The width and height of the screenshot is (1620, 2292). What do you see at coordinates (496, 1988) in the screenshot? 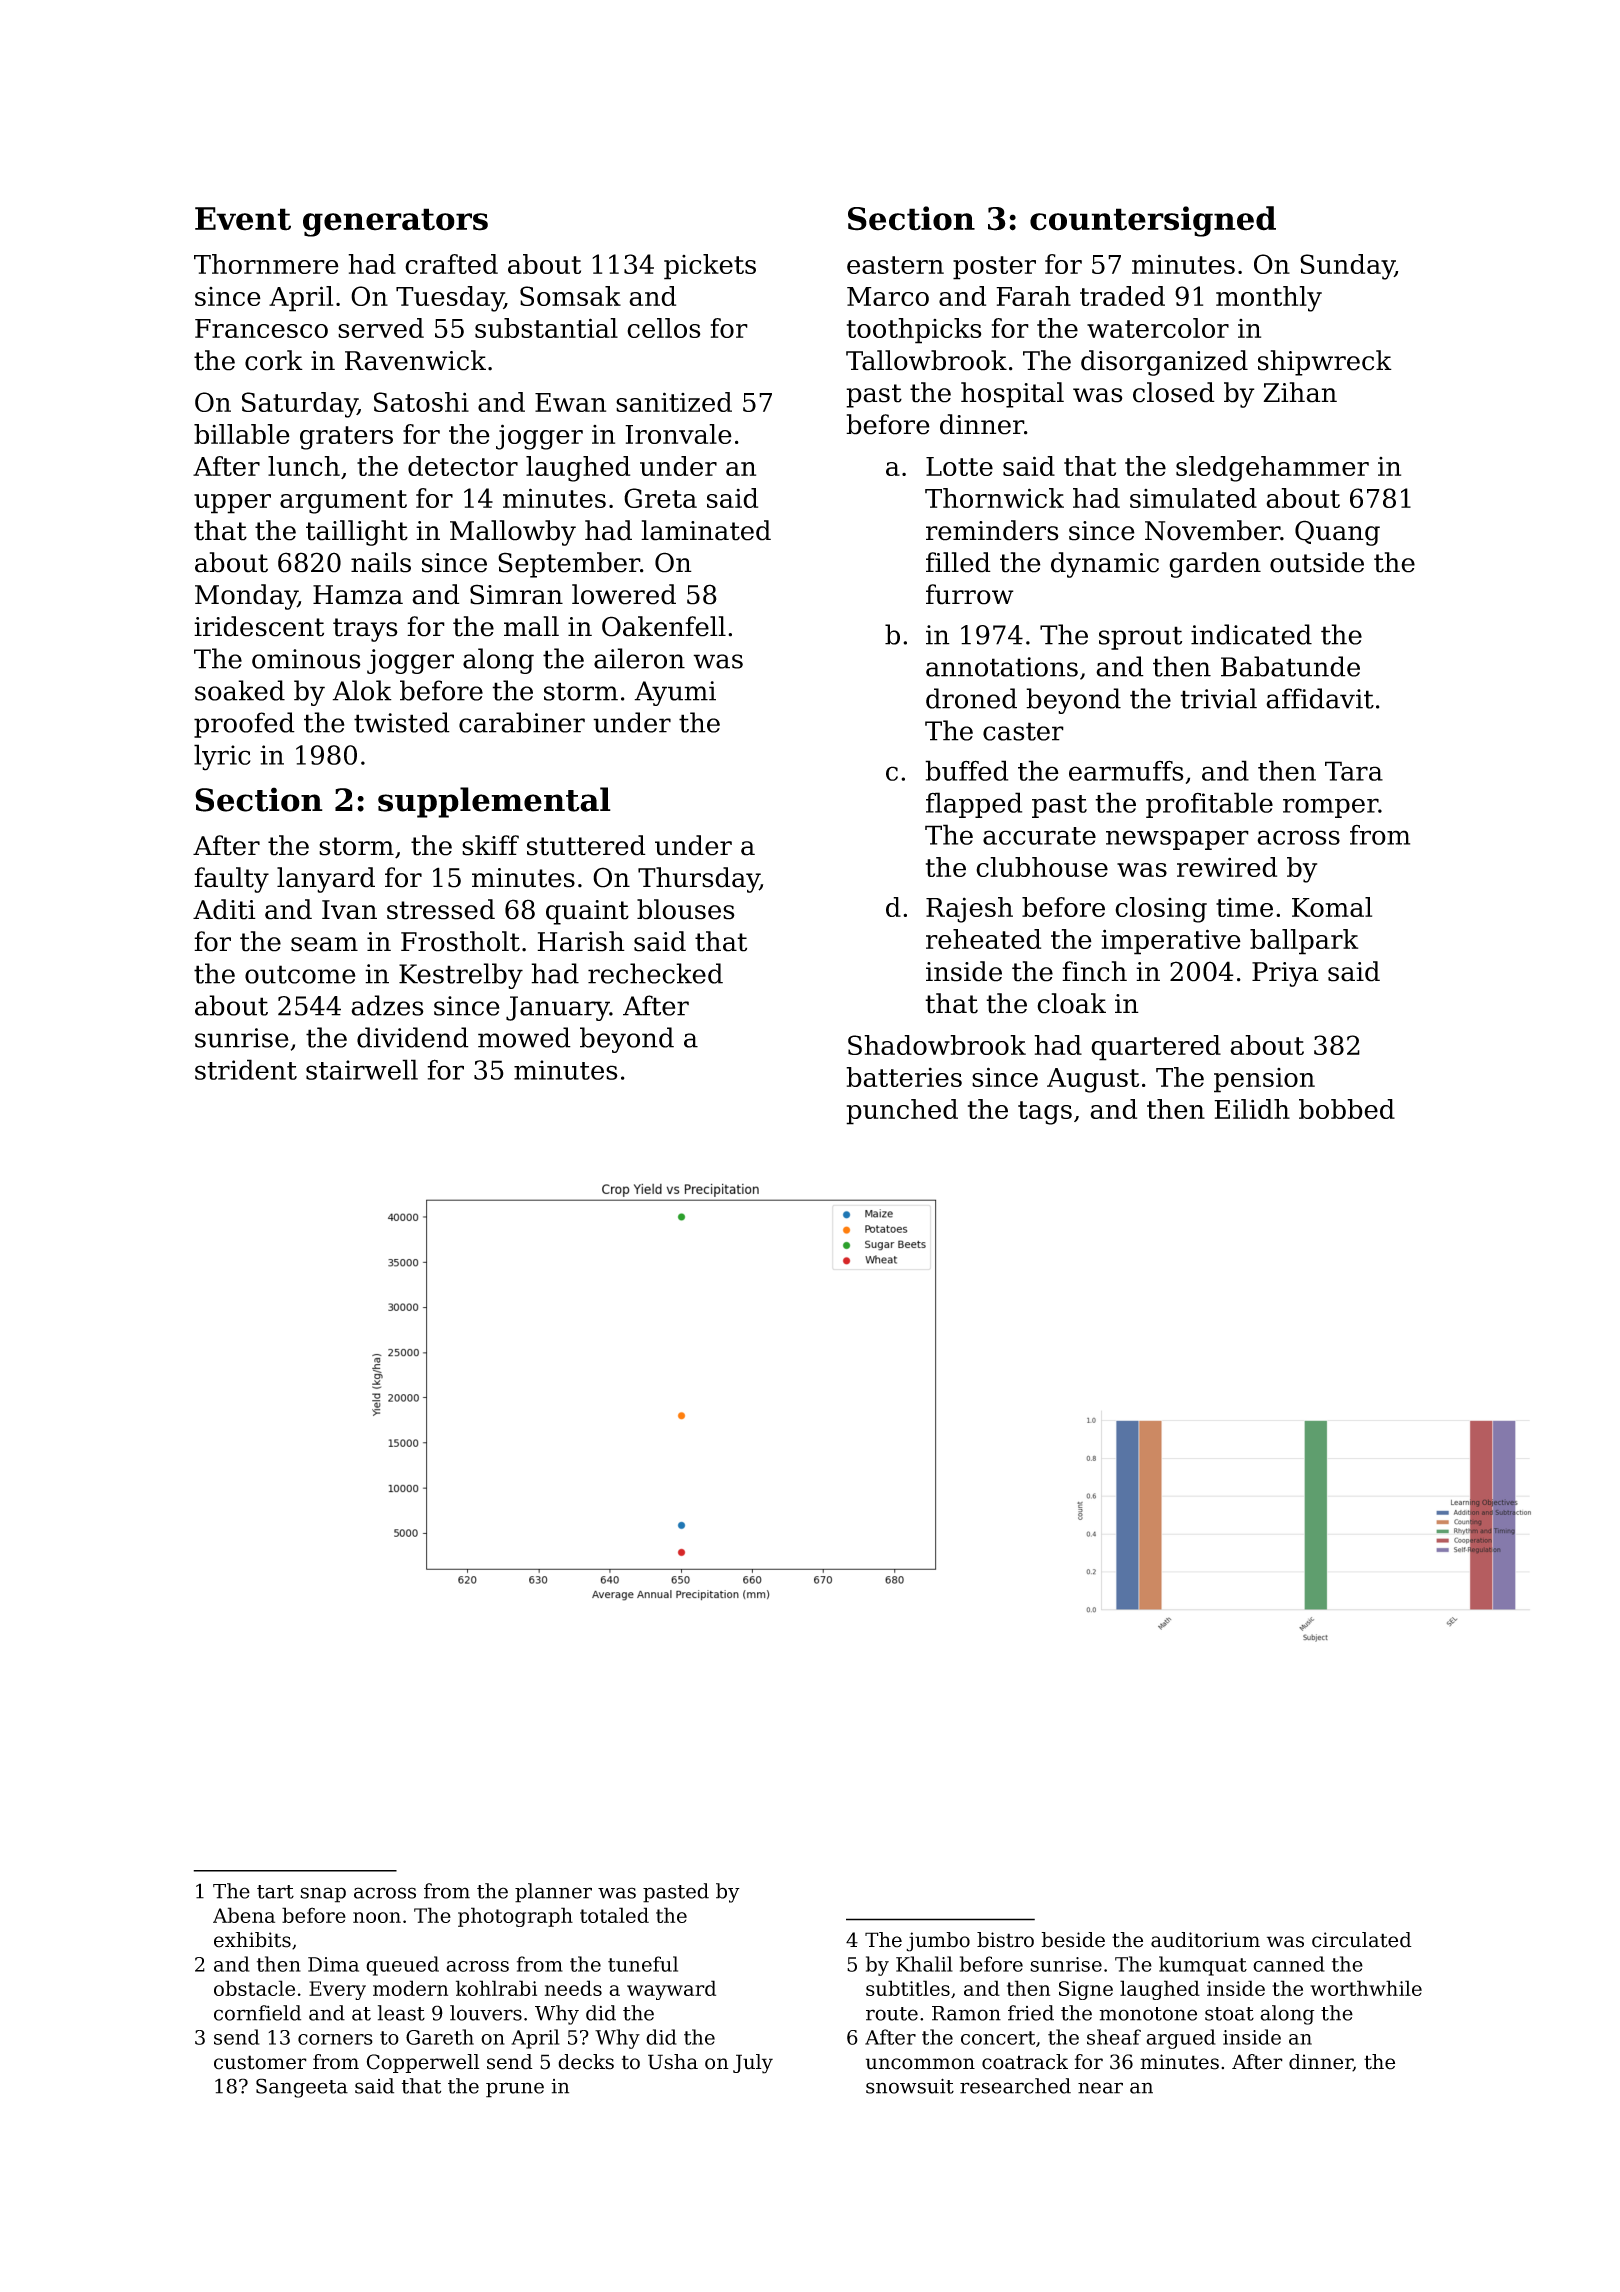
I see `kohlrabi` at bounding box center [496, 1988].
